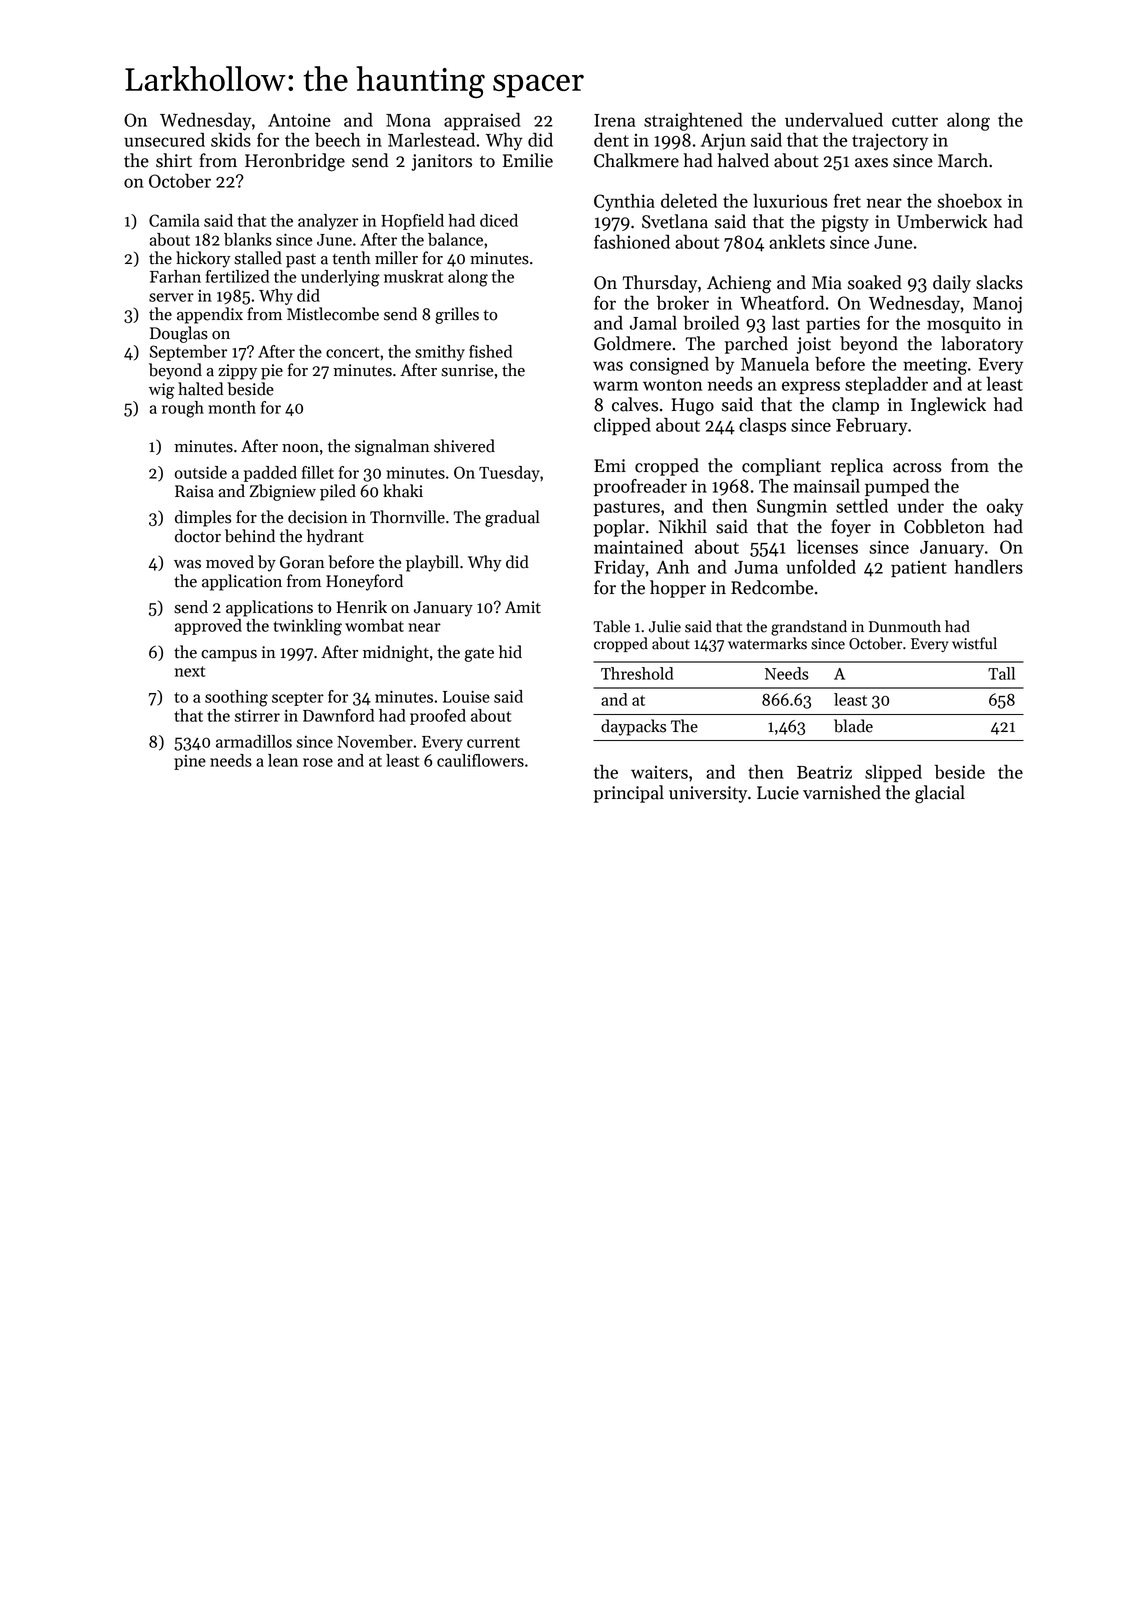  I want to click on appraised, so click(482, 121).
